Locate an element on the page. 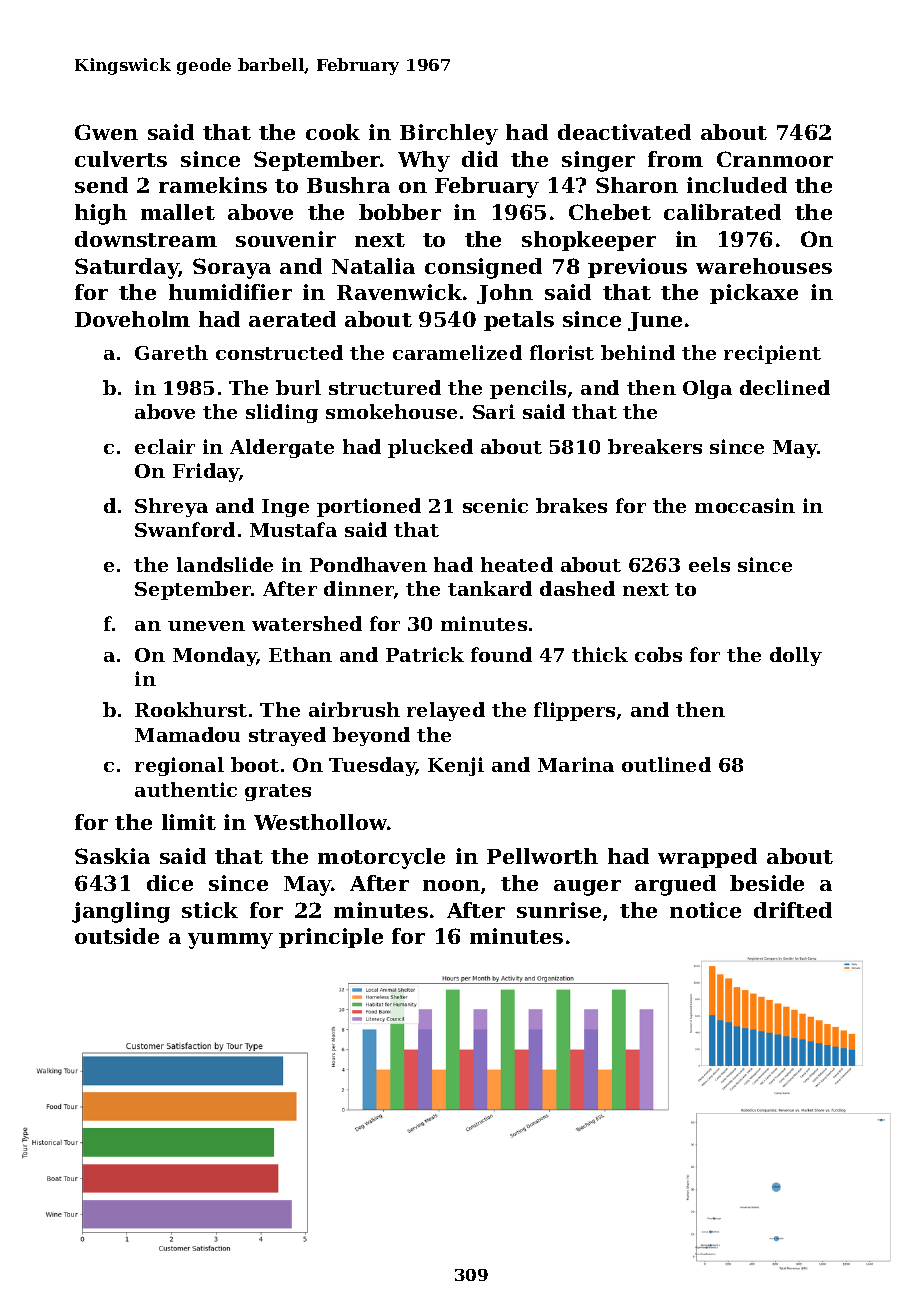  Olga is located at coordinates (707, 389).
